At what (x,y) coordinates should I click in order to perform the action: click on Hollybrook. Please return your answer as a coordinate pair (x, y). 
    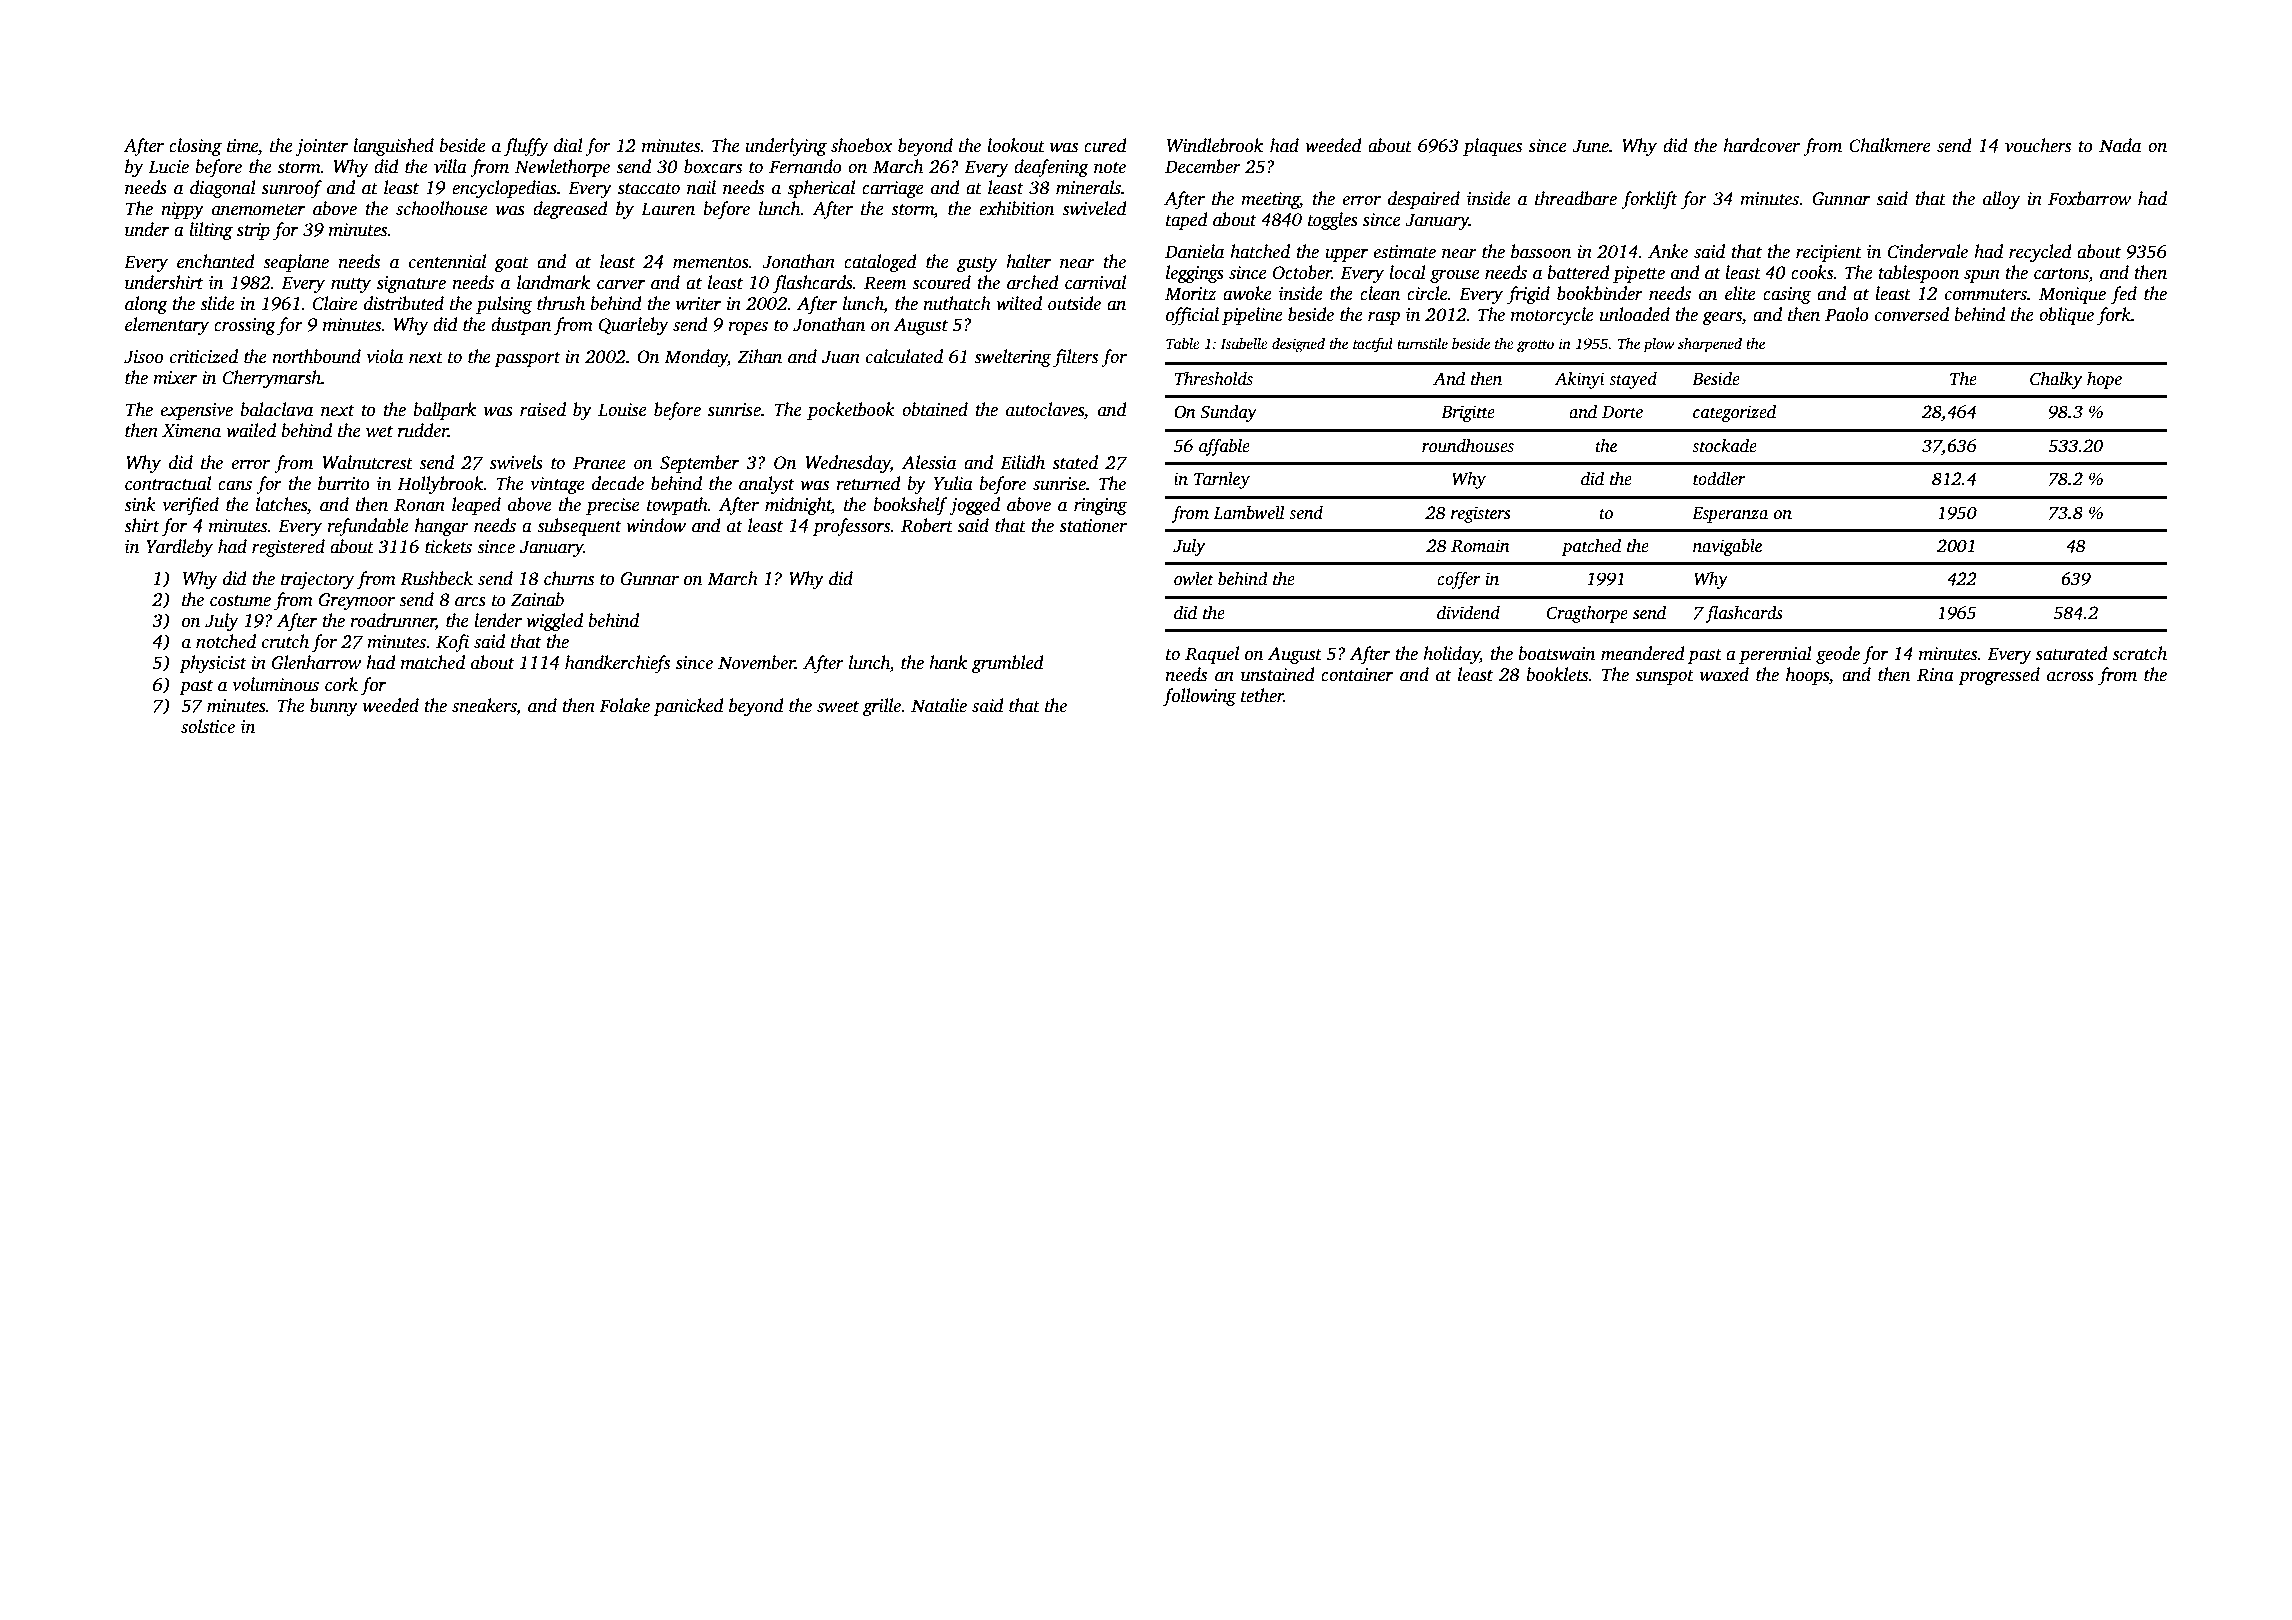
    Looking at the image, I should click on (440, 485).
